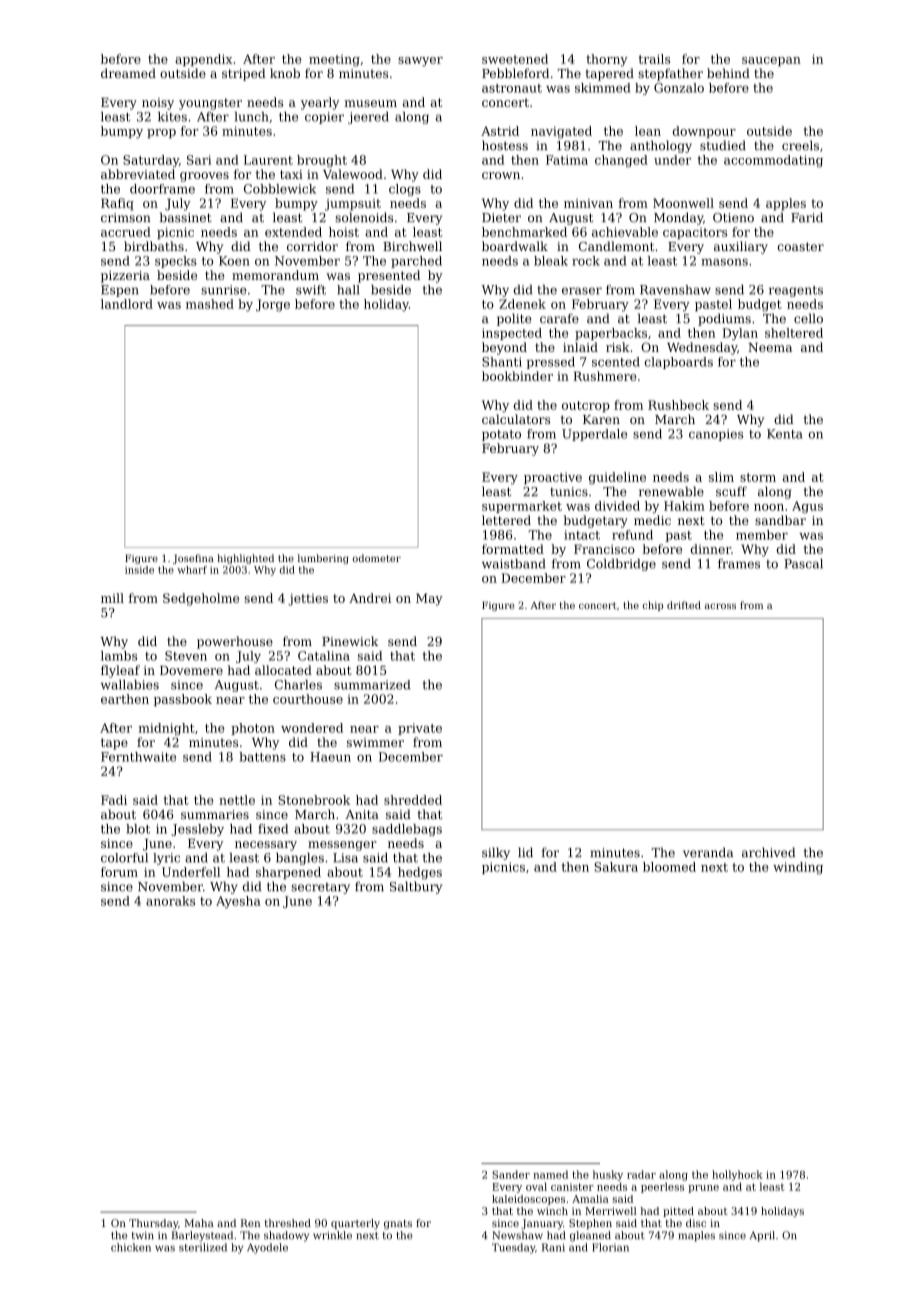 The image size is (924, 1308). Describe the element at coordinates (186, 656) in the screenshot. I see `Steven` at that location.
